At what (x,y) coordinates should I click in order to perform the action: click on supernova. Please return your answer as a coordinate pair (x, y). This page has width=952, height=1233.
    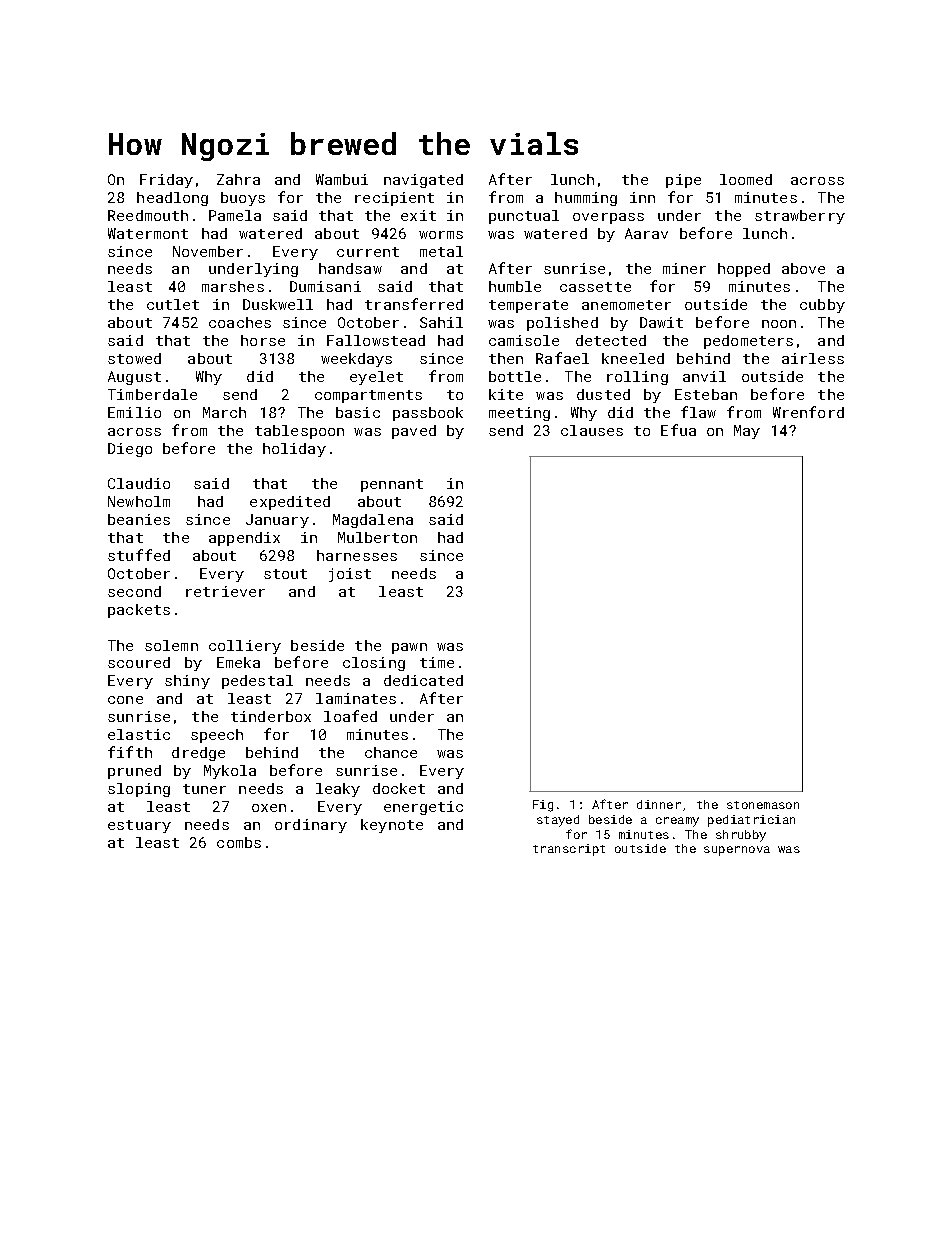
    Looking at the image, I should click on (737, 851).
